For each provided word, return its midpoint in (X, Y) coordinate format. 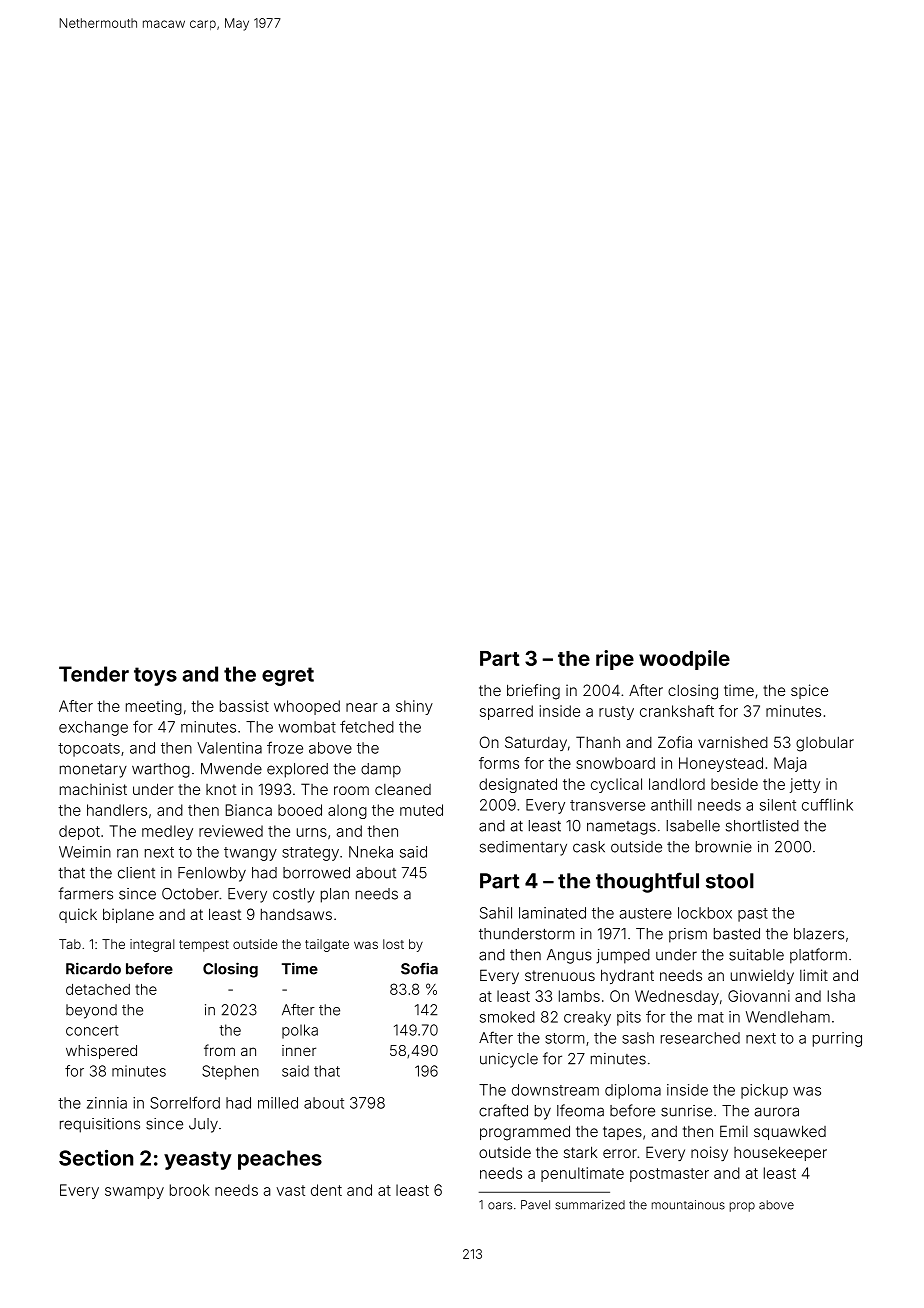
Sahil (496, 913)
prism (688, 935)
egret (288, 676)
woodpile (684, 660)
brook (189, 1190)
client (136, 873)
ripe (615, 660)
